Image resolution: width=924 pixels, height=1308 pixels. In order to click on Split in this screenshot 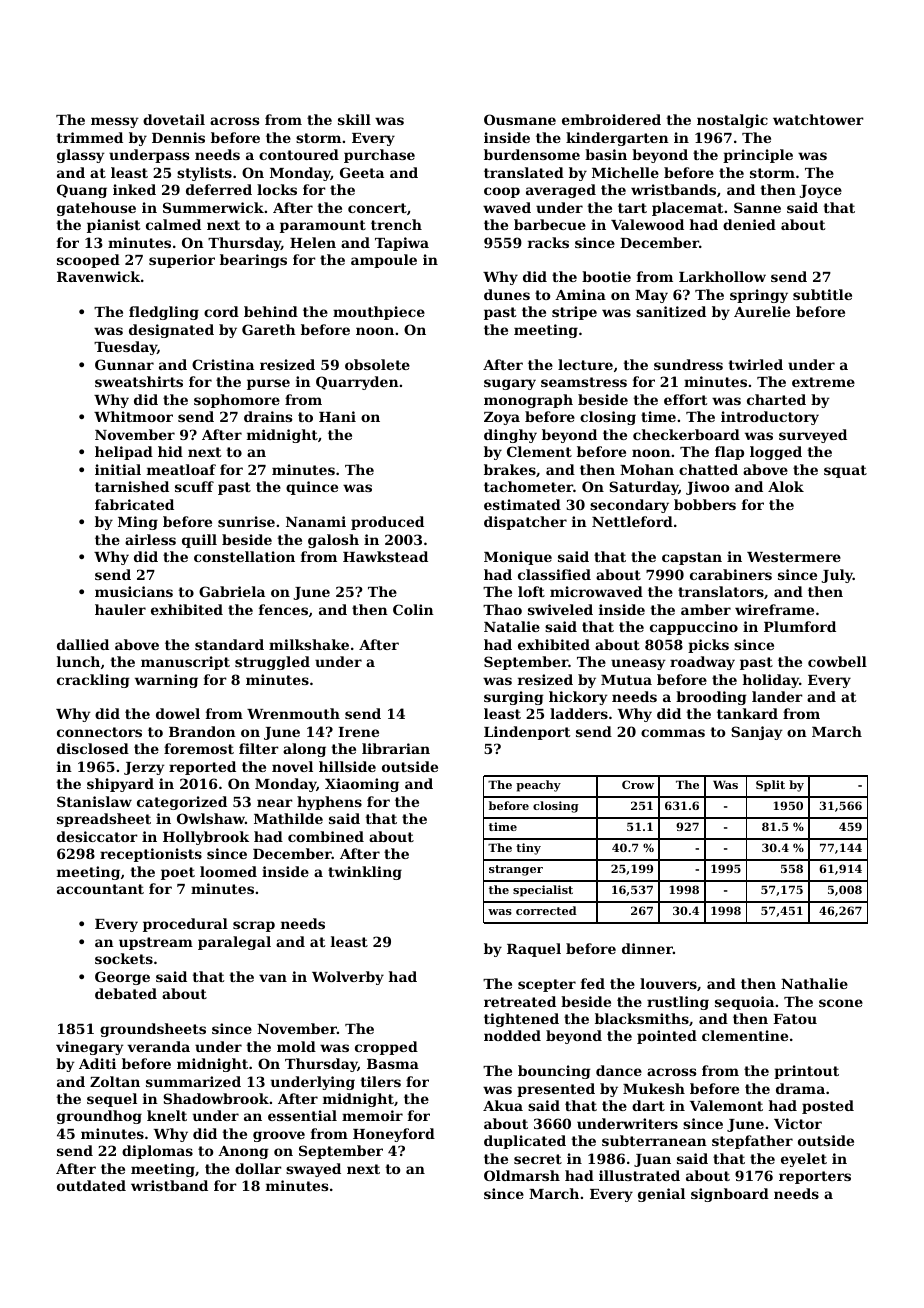, I will do `click(770, 786)`.
